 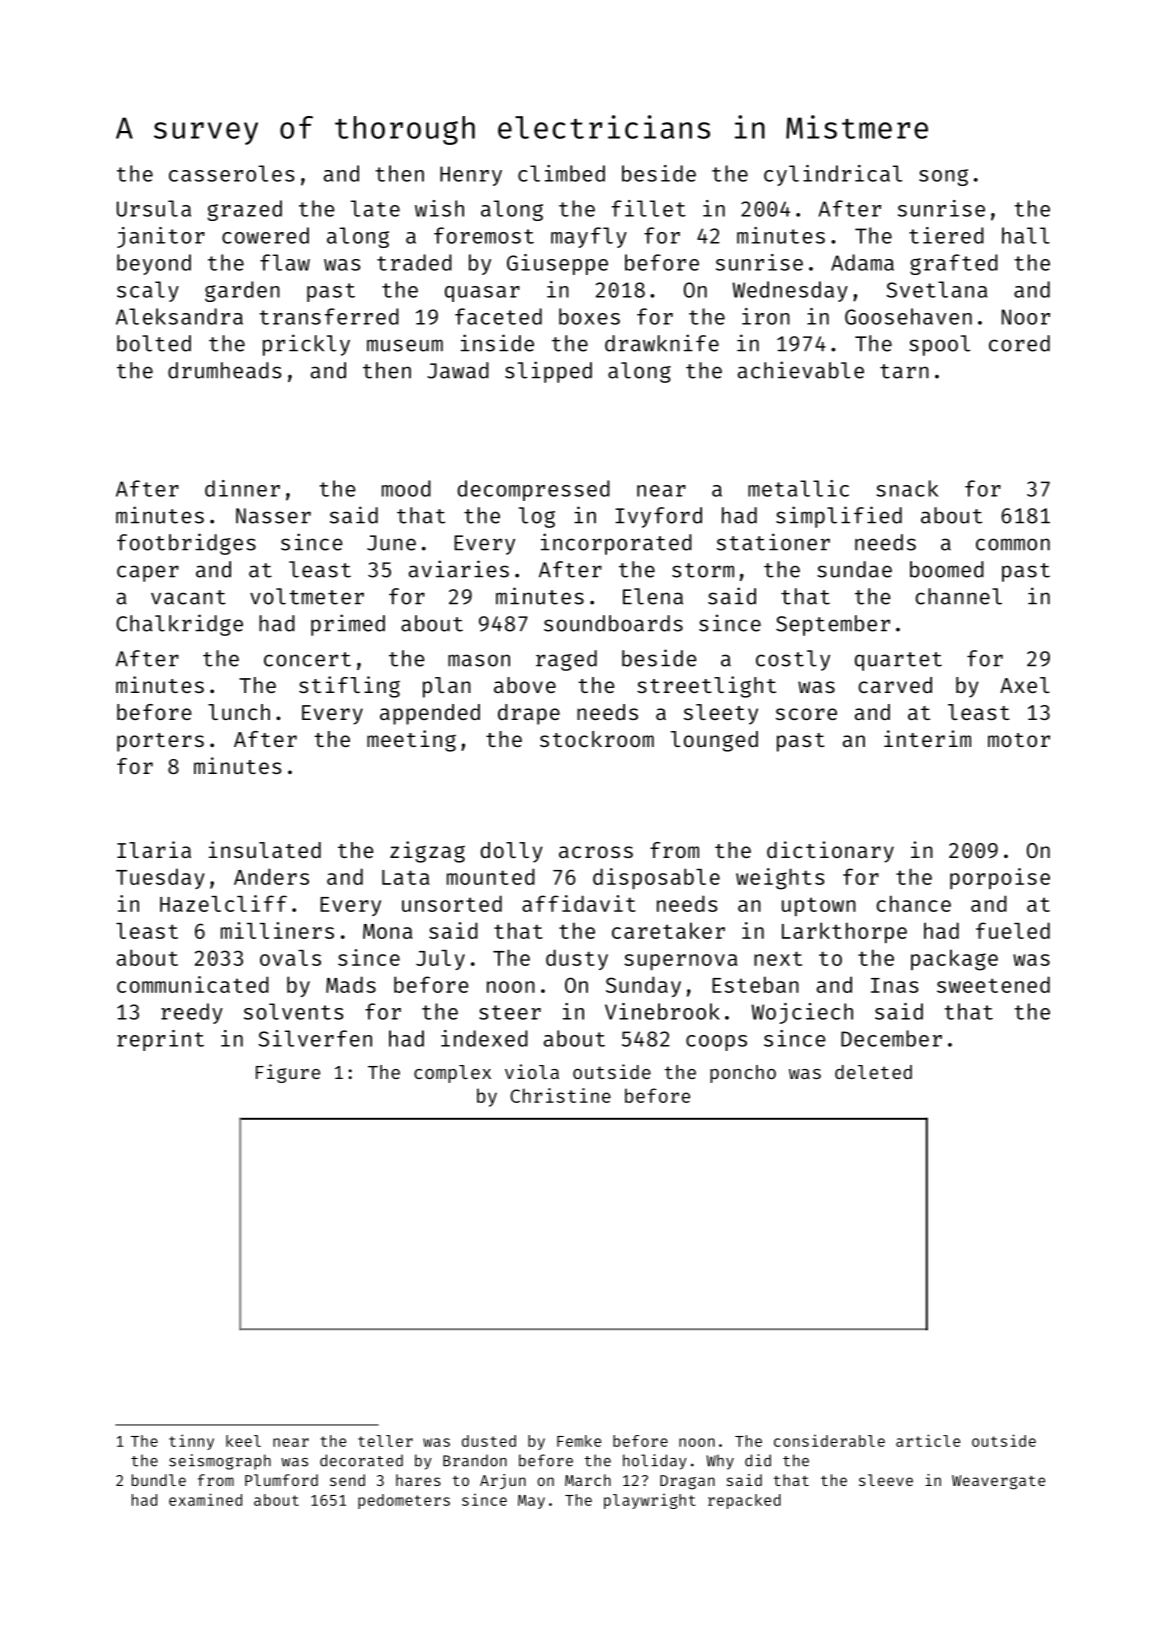 I want to click on poncho, so click(x=743, y=1074).
